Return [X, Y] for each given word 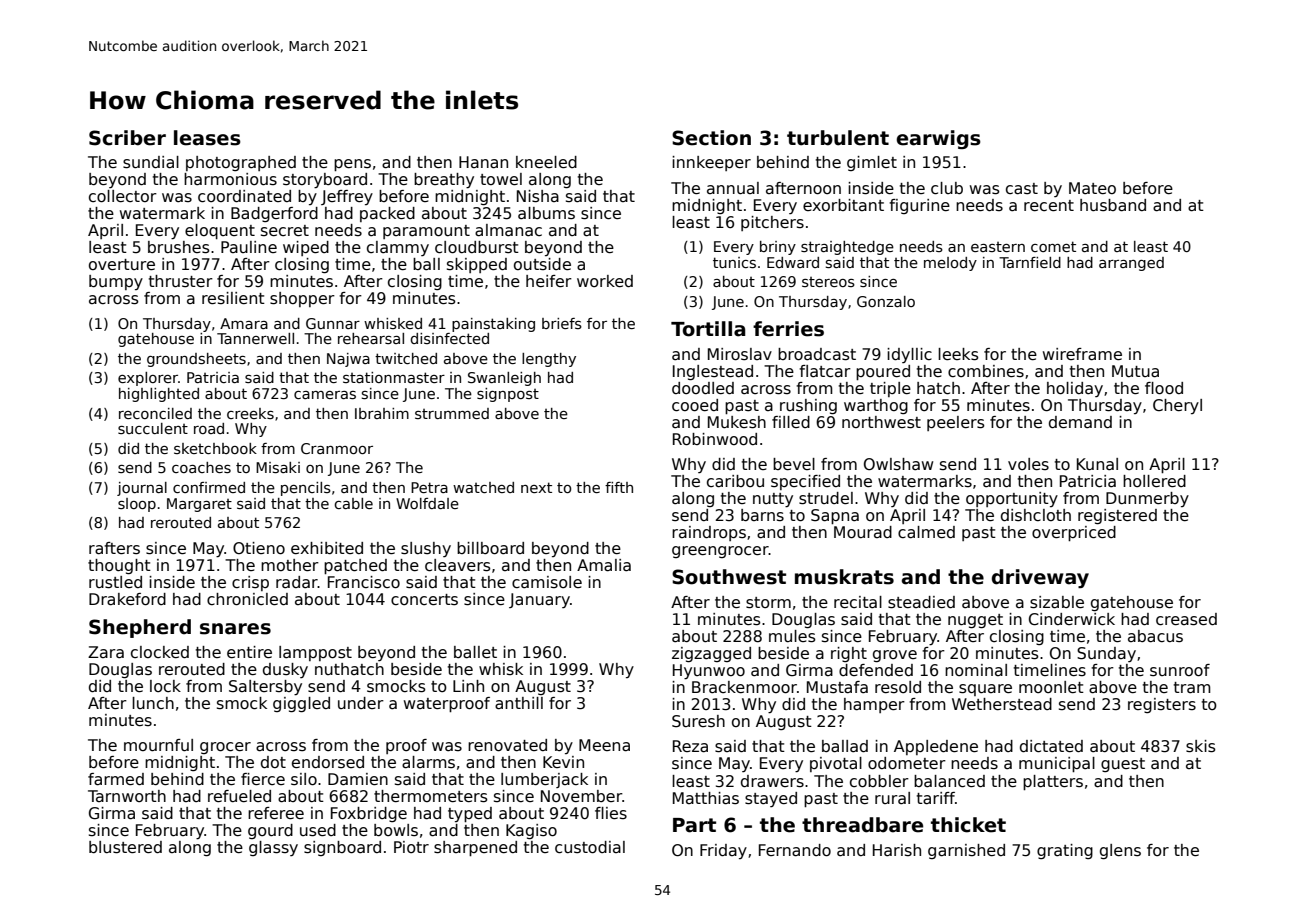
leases [207, 138]
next [536, 487]
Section [711, 138]
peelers [956, 423]
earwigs [938, 139]
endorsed [328, 762]
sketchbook [215, 448]
